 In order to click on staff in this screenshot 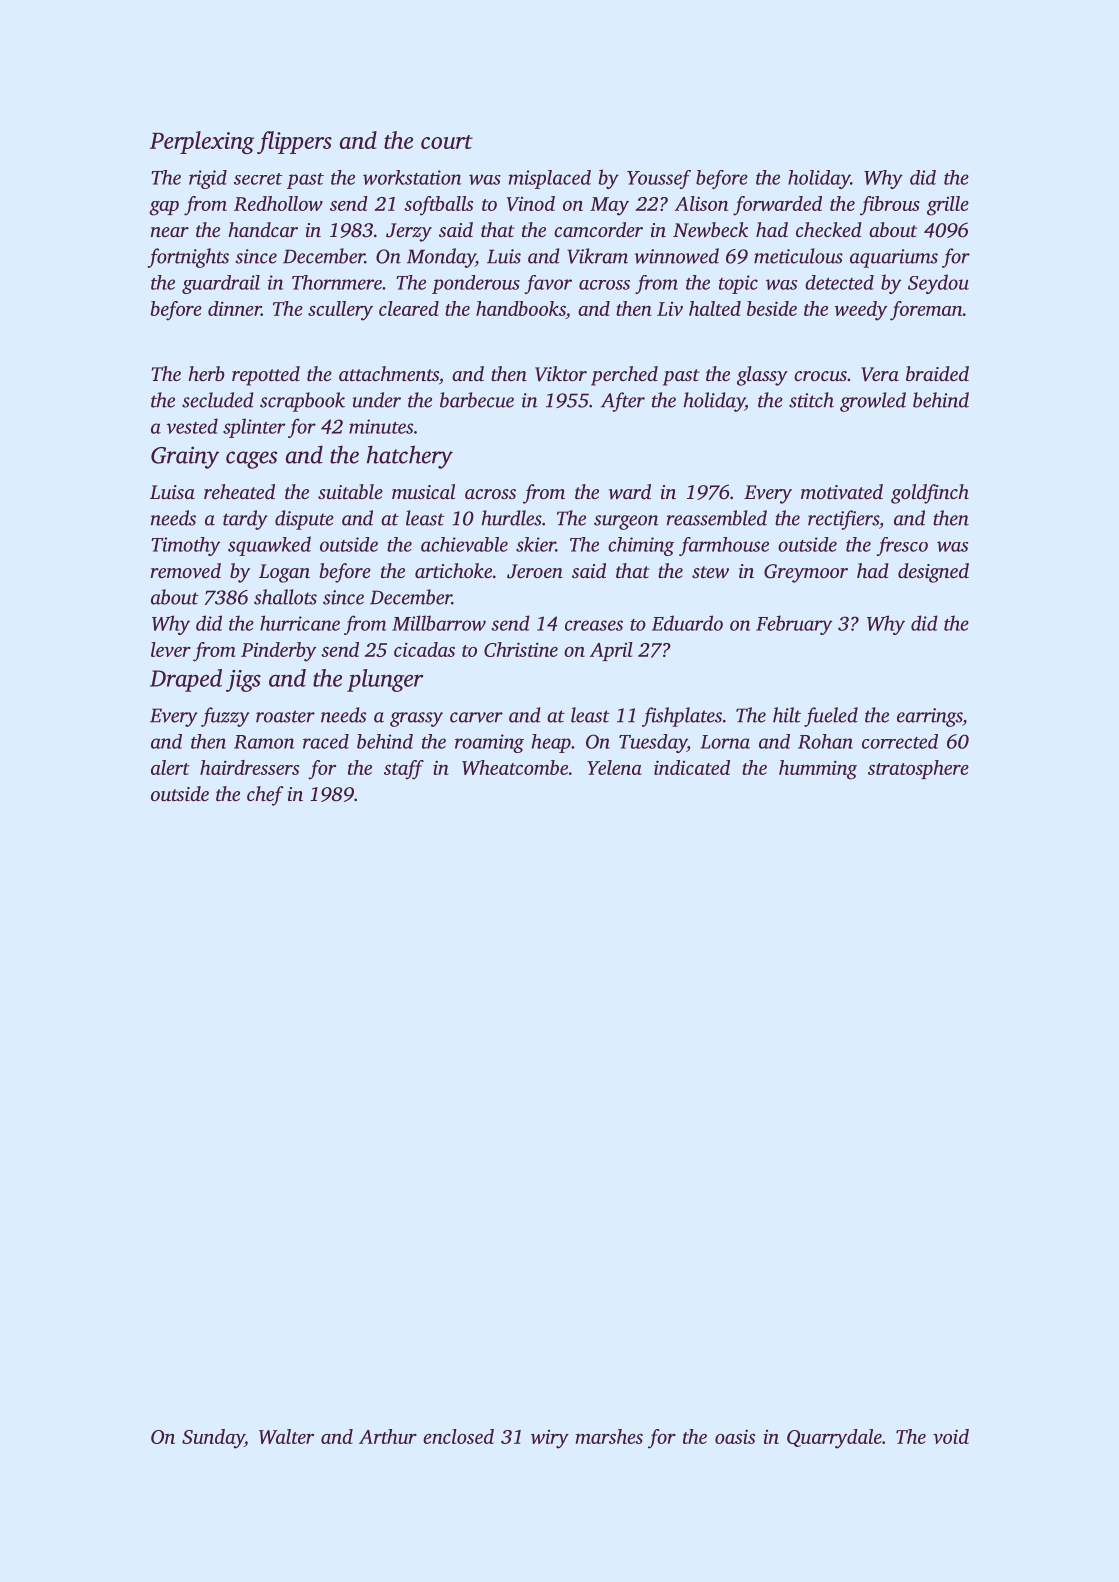, I will do `click(404, 770)`.
